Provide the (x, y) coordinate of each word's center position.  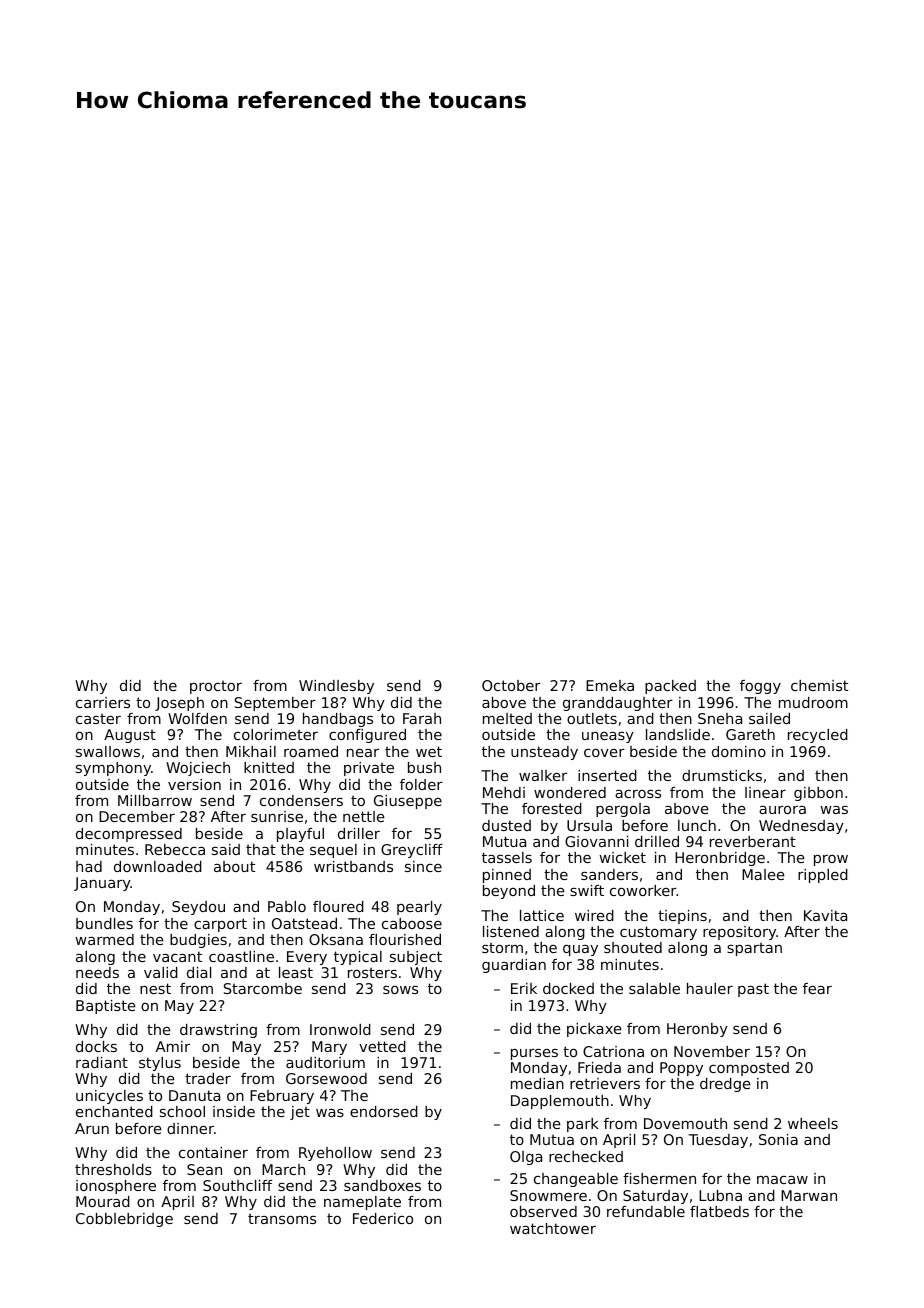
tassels (507, 857)
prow (831, 860)
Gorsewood (326, 1078)
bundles (104, 923)
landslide (678, 734)
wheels (813, 1123)
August (130, 736)
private (369, 769)
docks (96, 1046)
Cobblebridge (124, 1220)
